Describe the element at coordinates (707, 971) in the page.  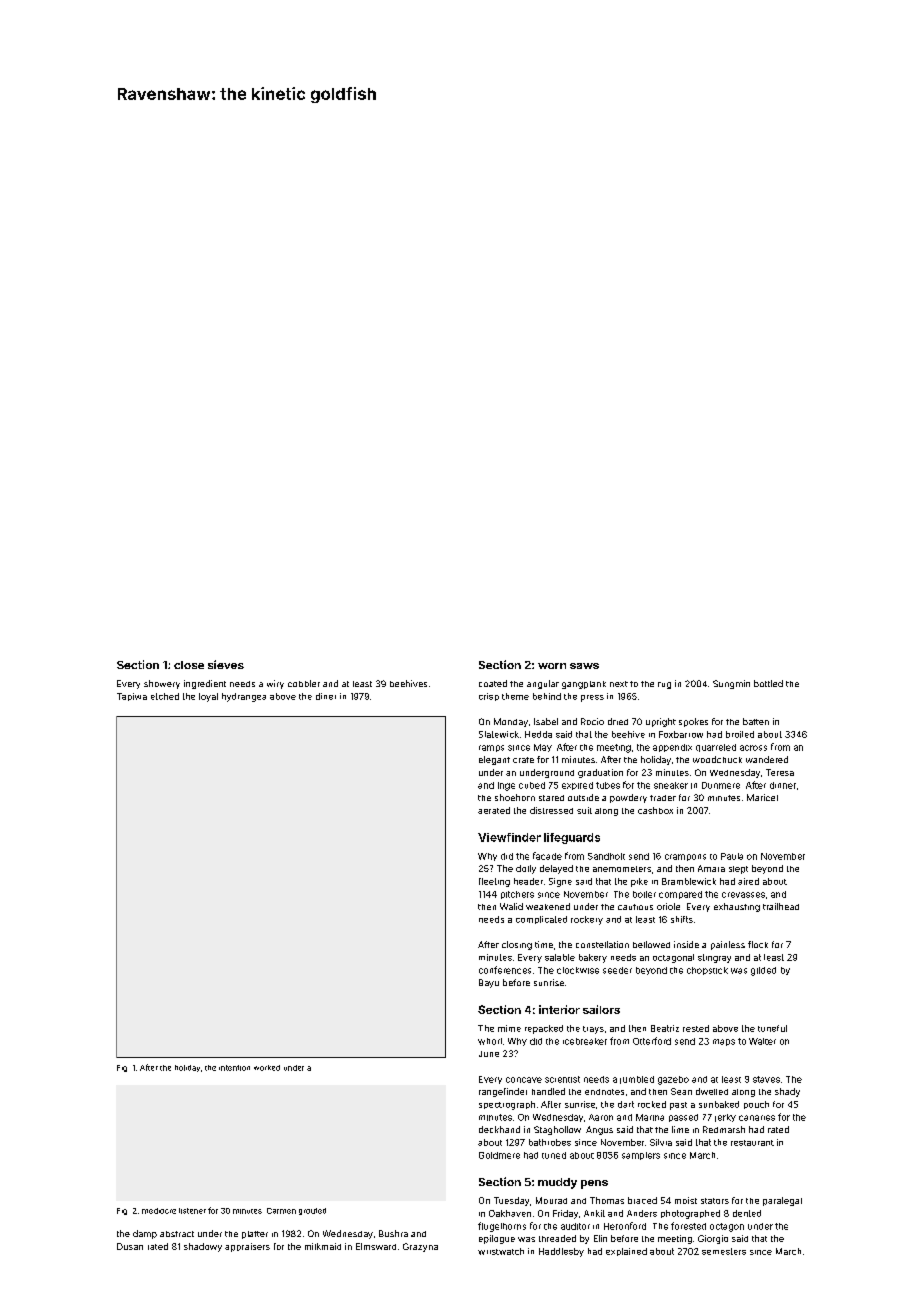
I see `chopstick` at that location.
